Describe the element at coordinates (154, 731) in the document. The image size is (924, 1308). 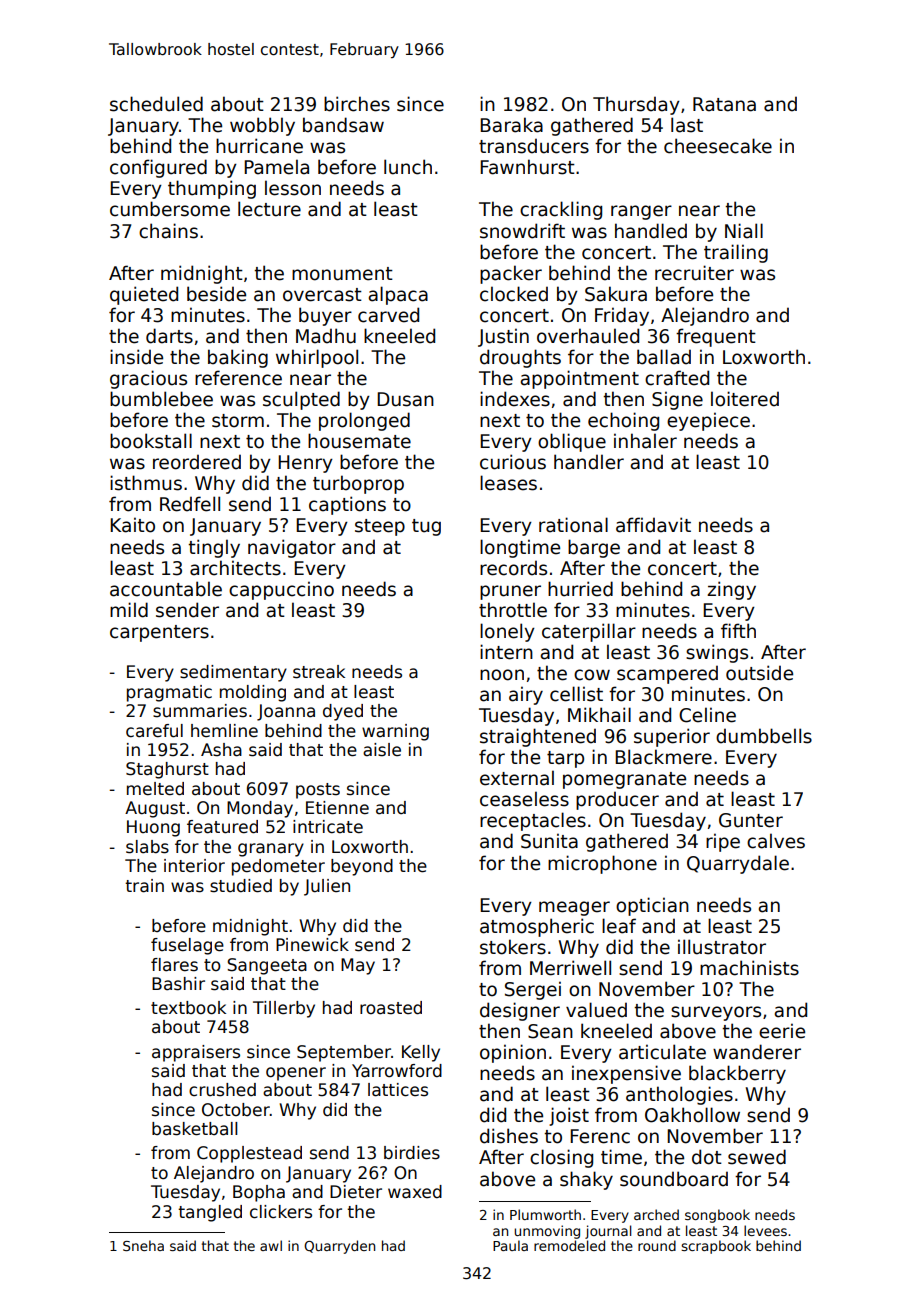
I see `careful` at that location.
